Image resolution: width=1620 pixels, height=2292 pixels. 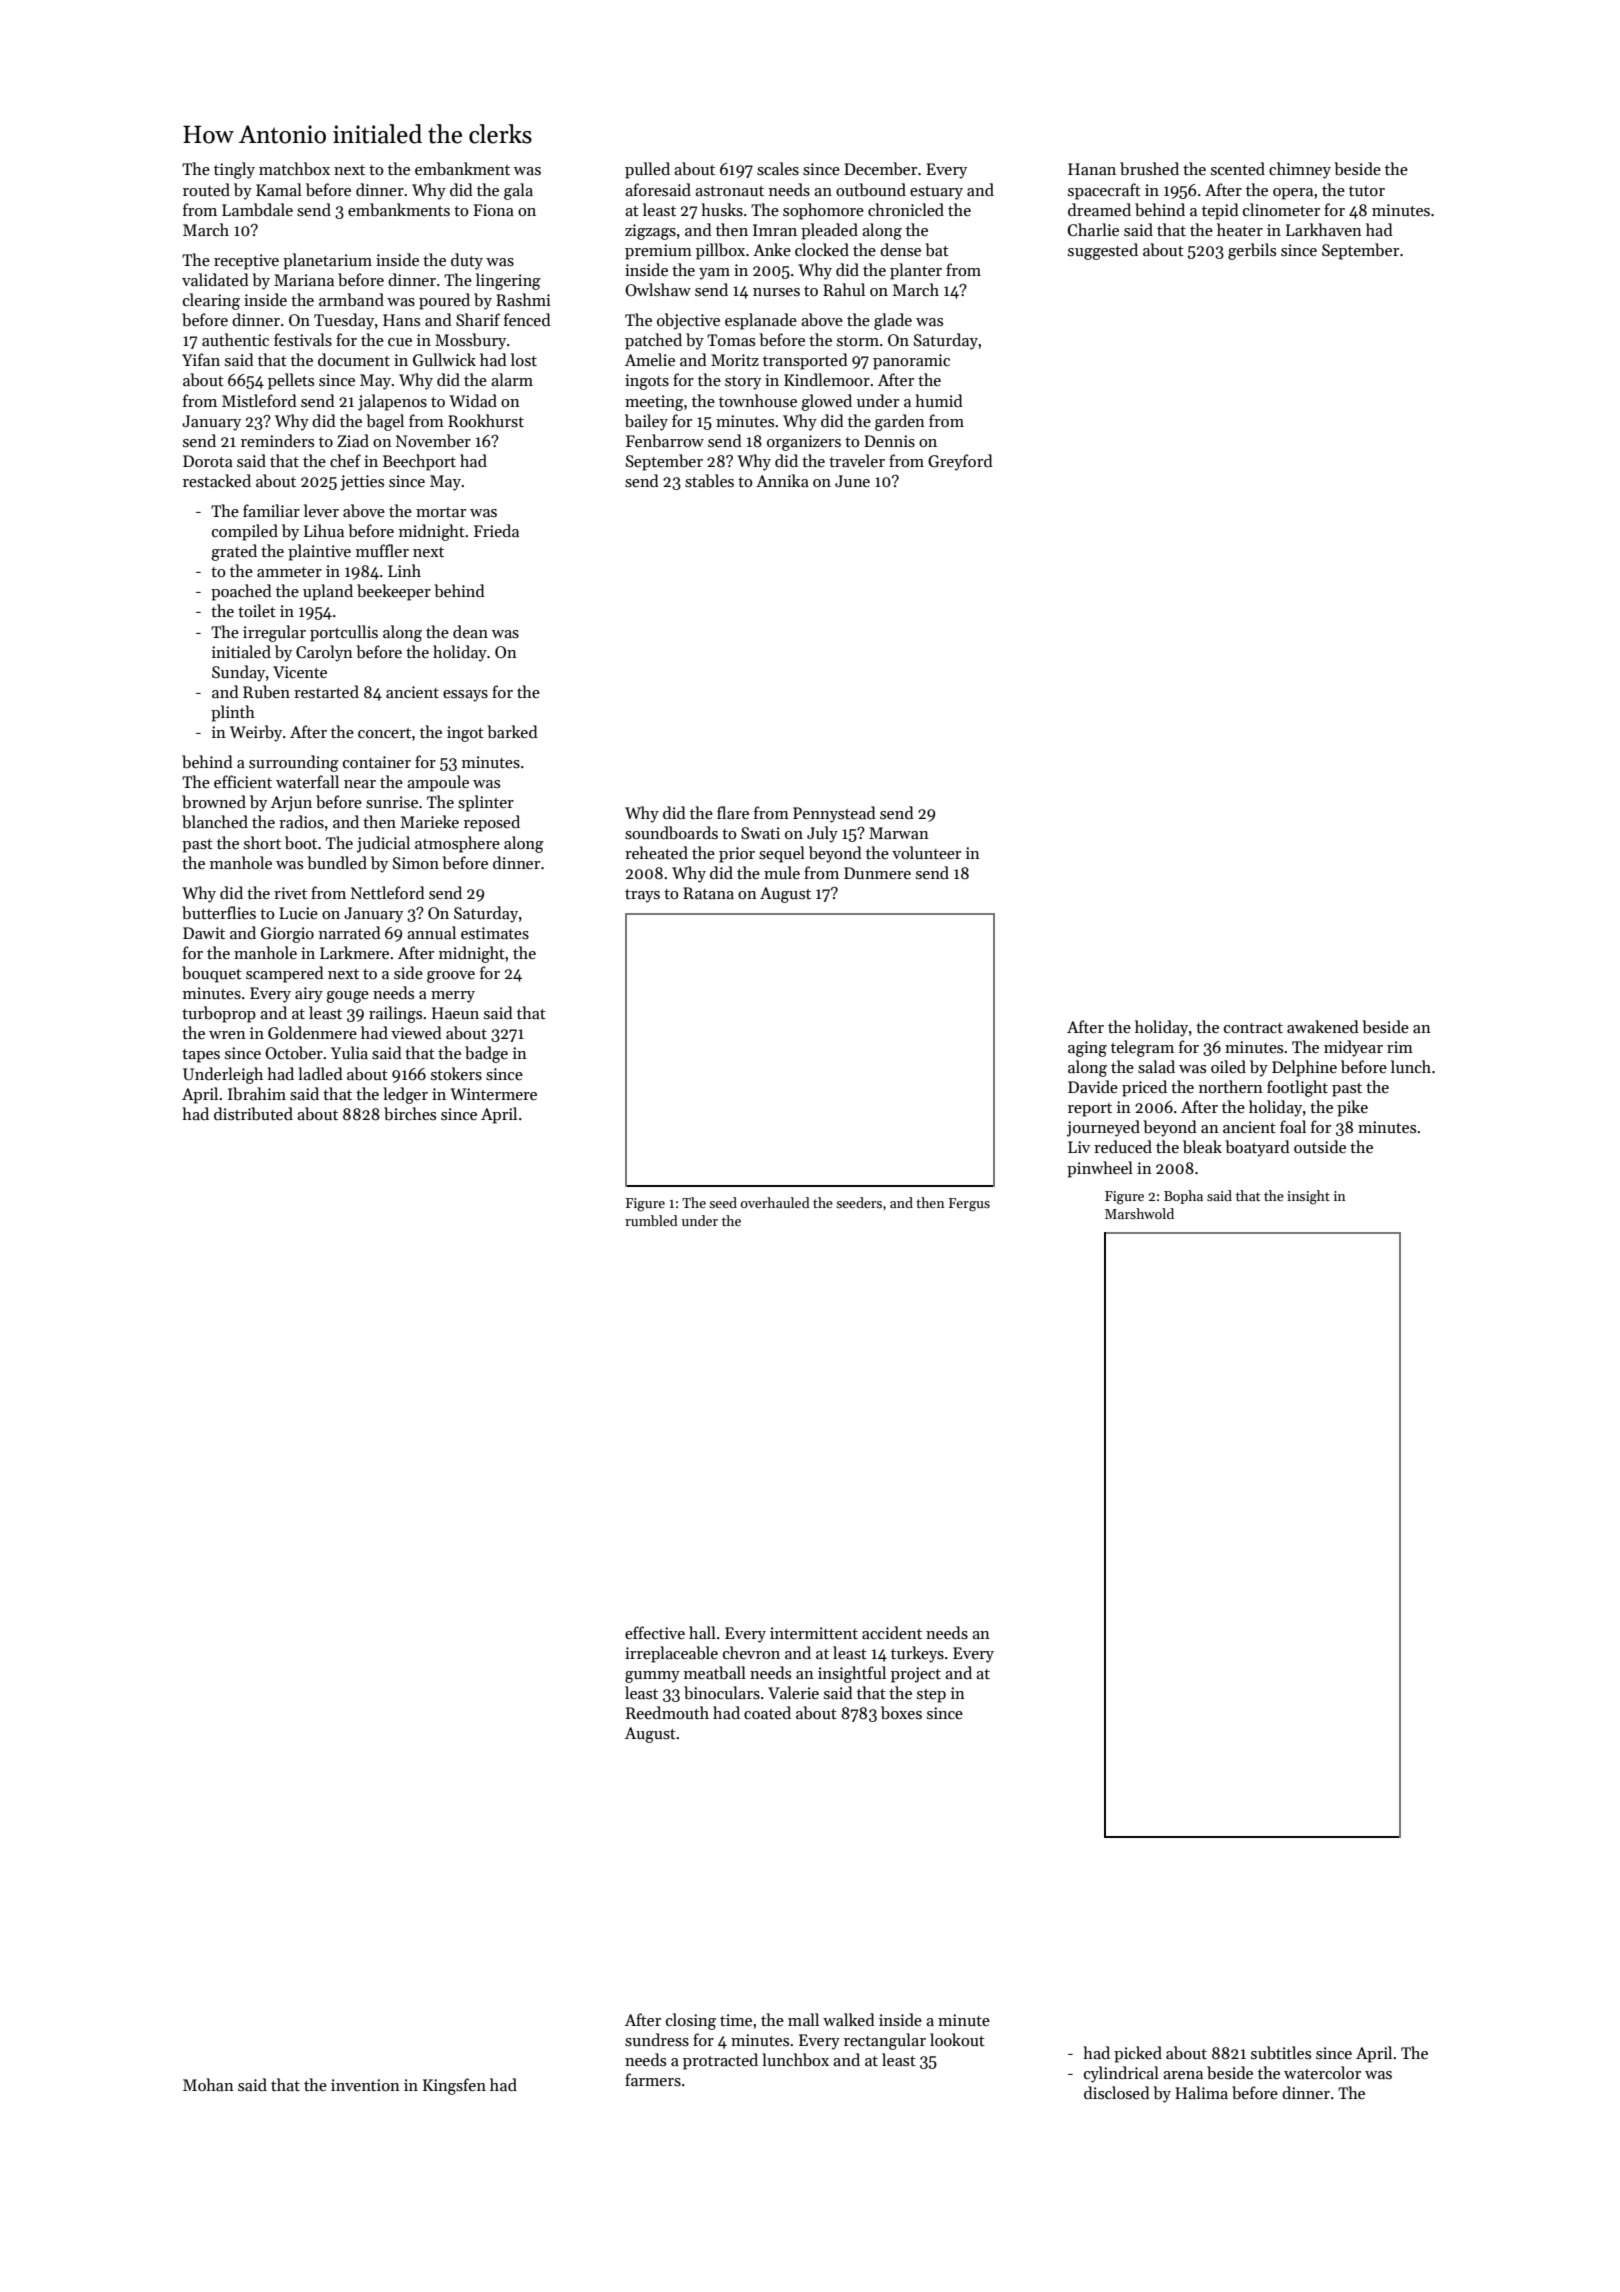 I want to click on overhauled, so click(x=775, y=1202).
